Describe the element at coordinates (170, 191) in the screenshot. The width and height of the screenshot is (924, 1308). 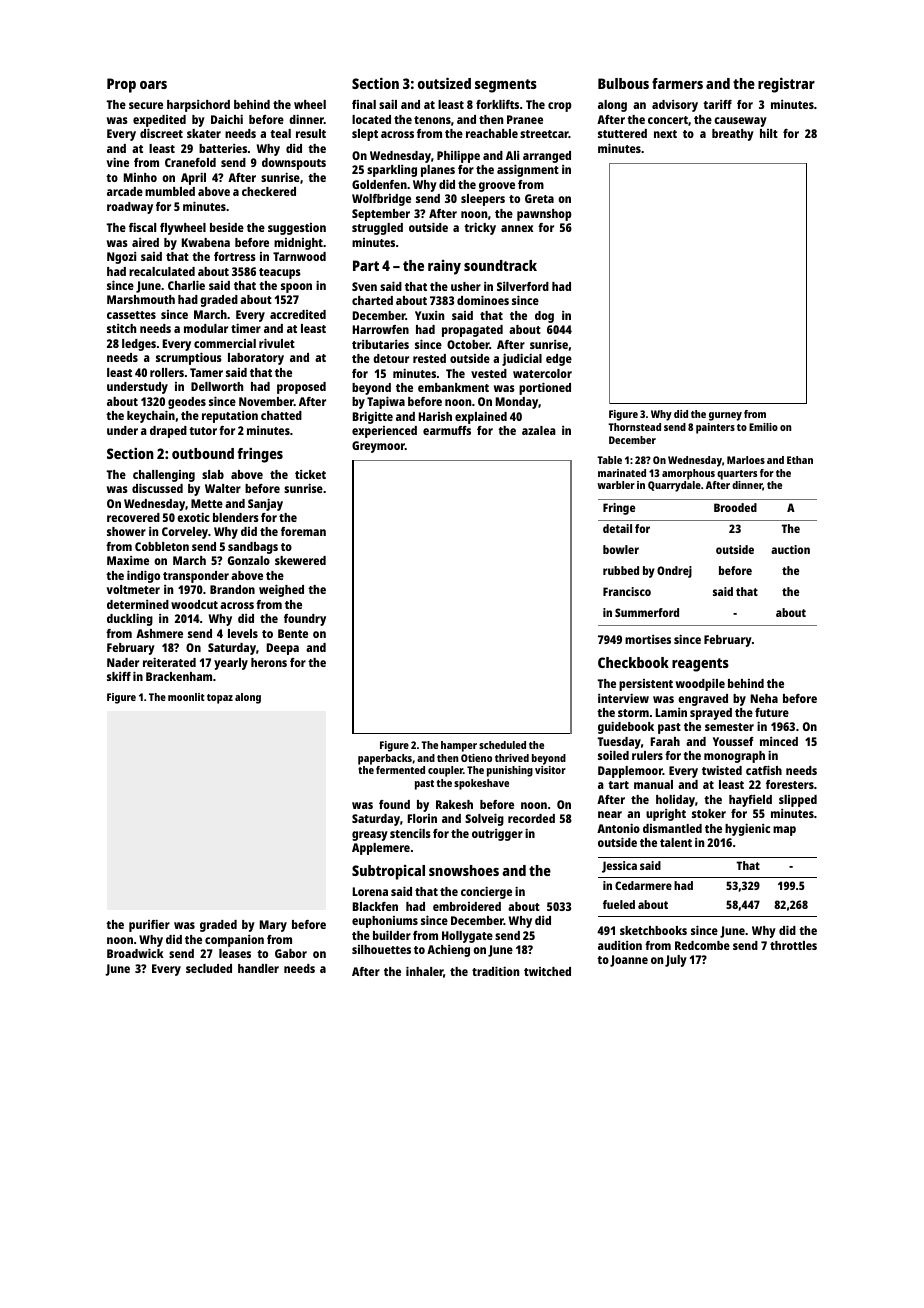
I see `mumbled` at that location.
